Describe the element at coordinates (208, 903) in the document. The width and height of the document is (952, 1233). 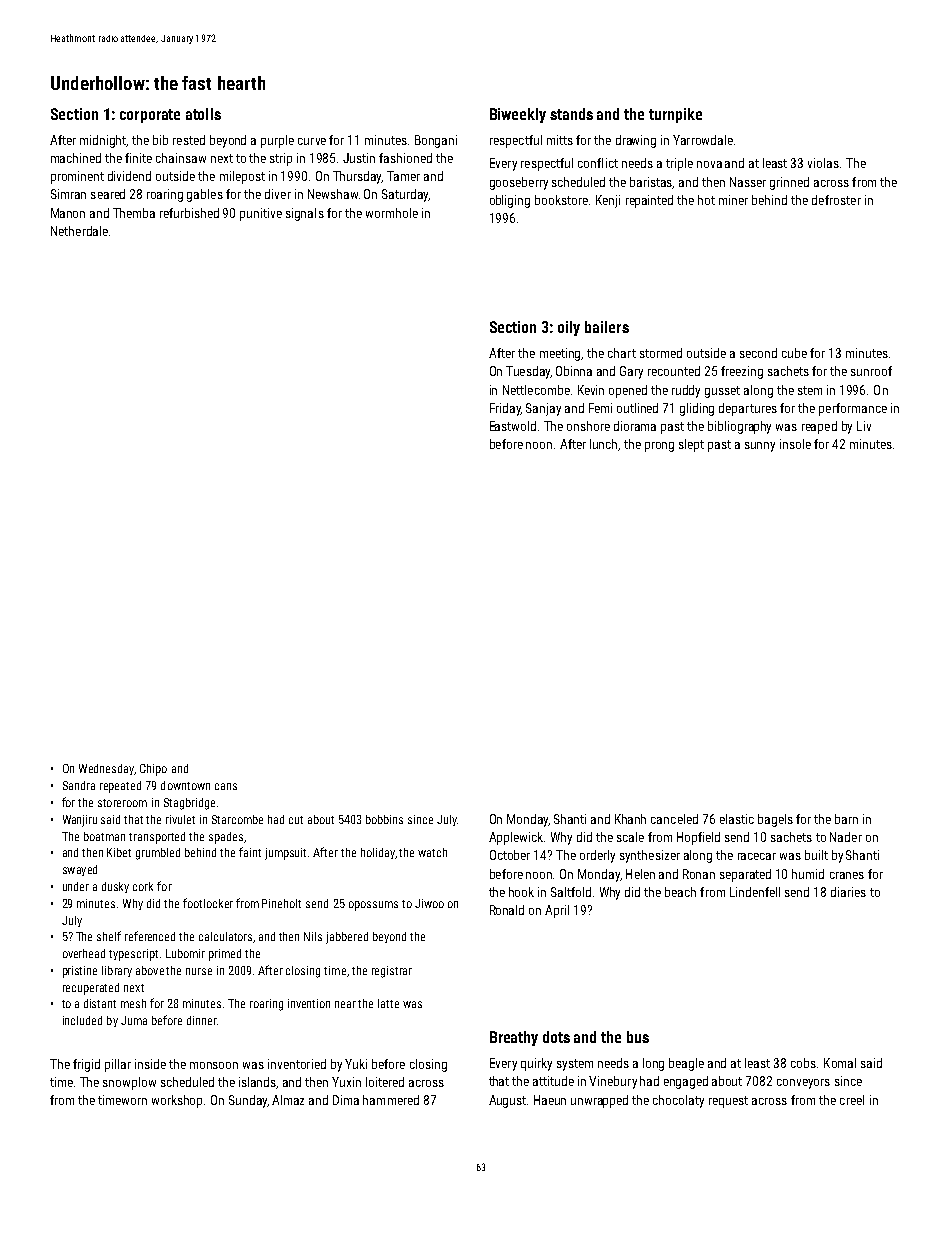
I see `footlocker` at that location.
